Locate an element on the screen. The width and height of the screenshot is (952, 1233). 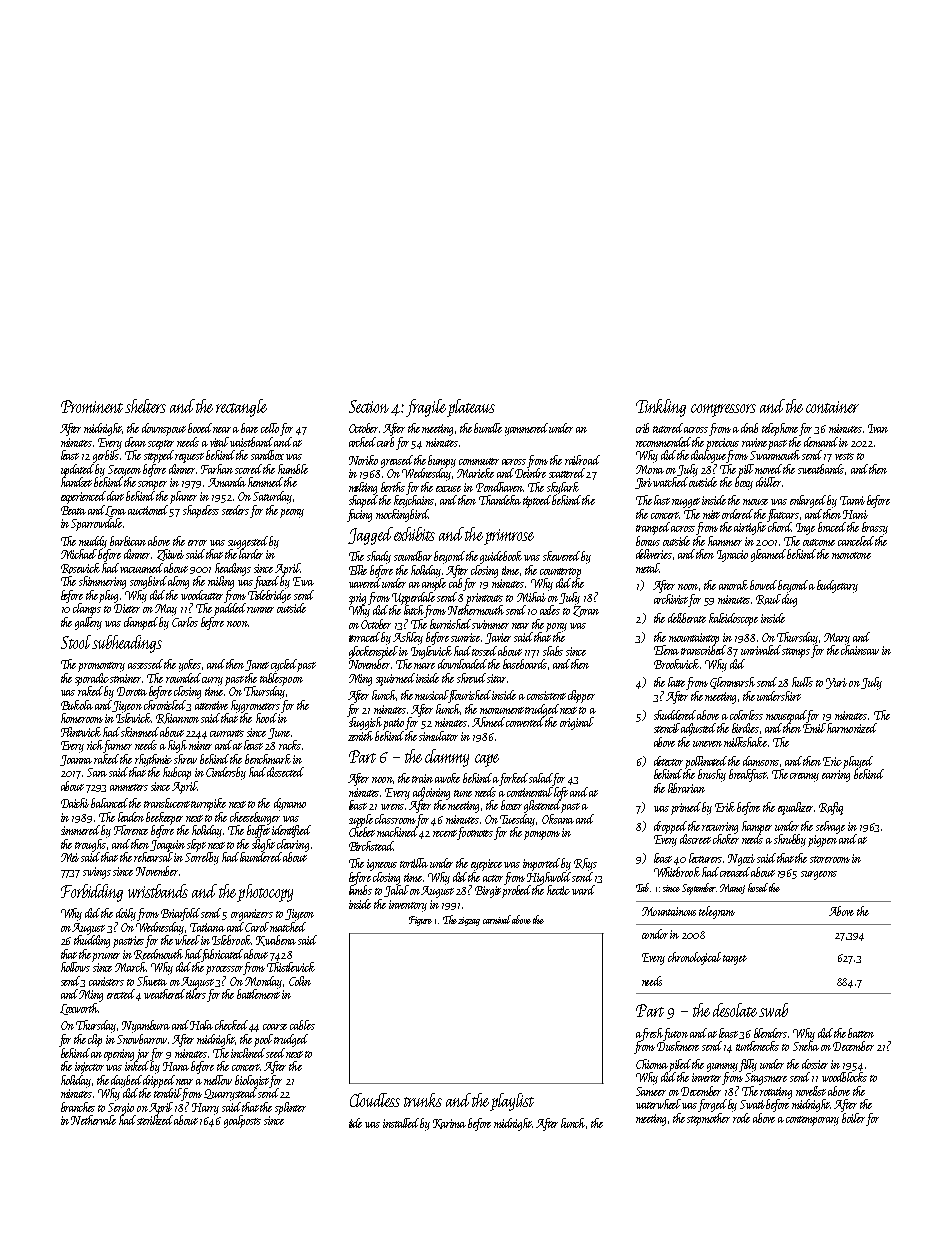
rectangle is located at coordinates (241, 408).
